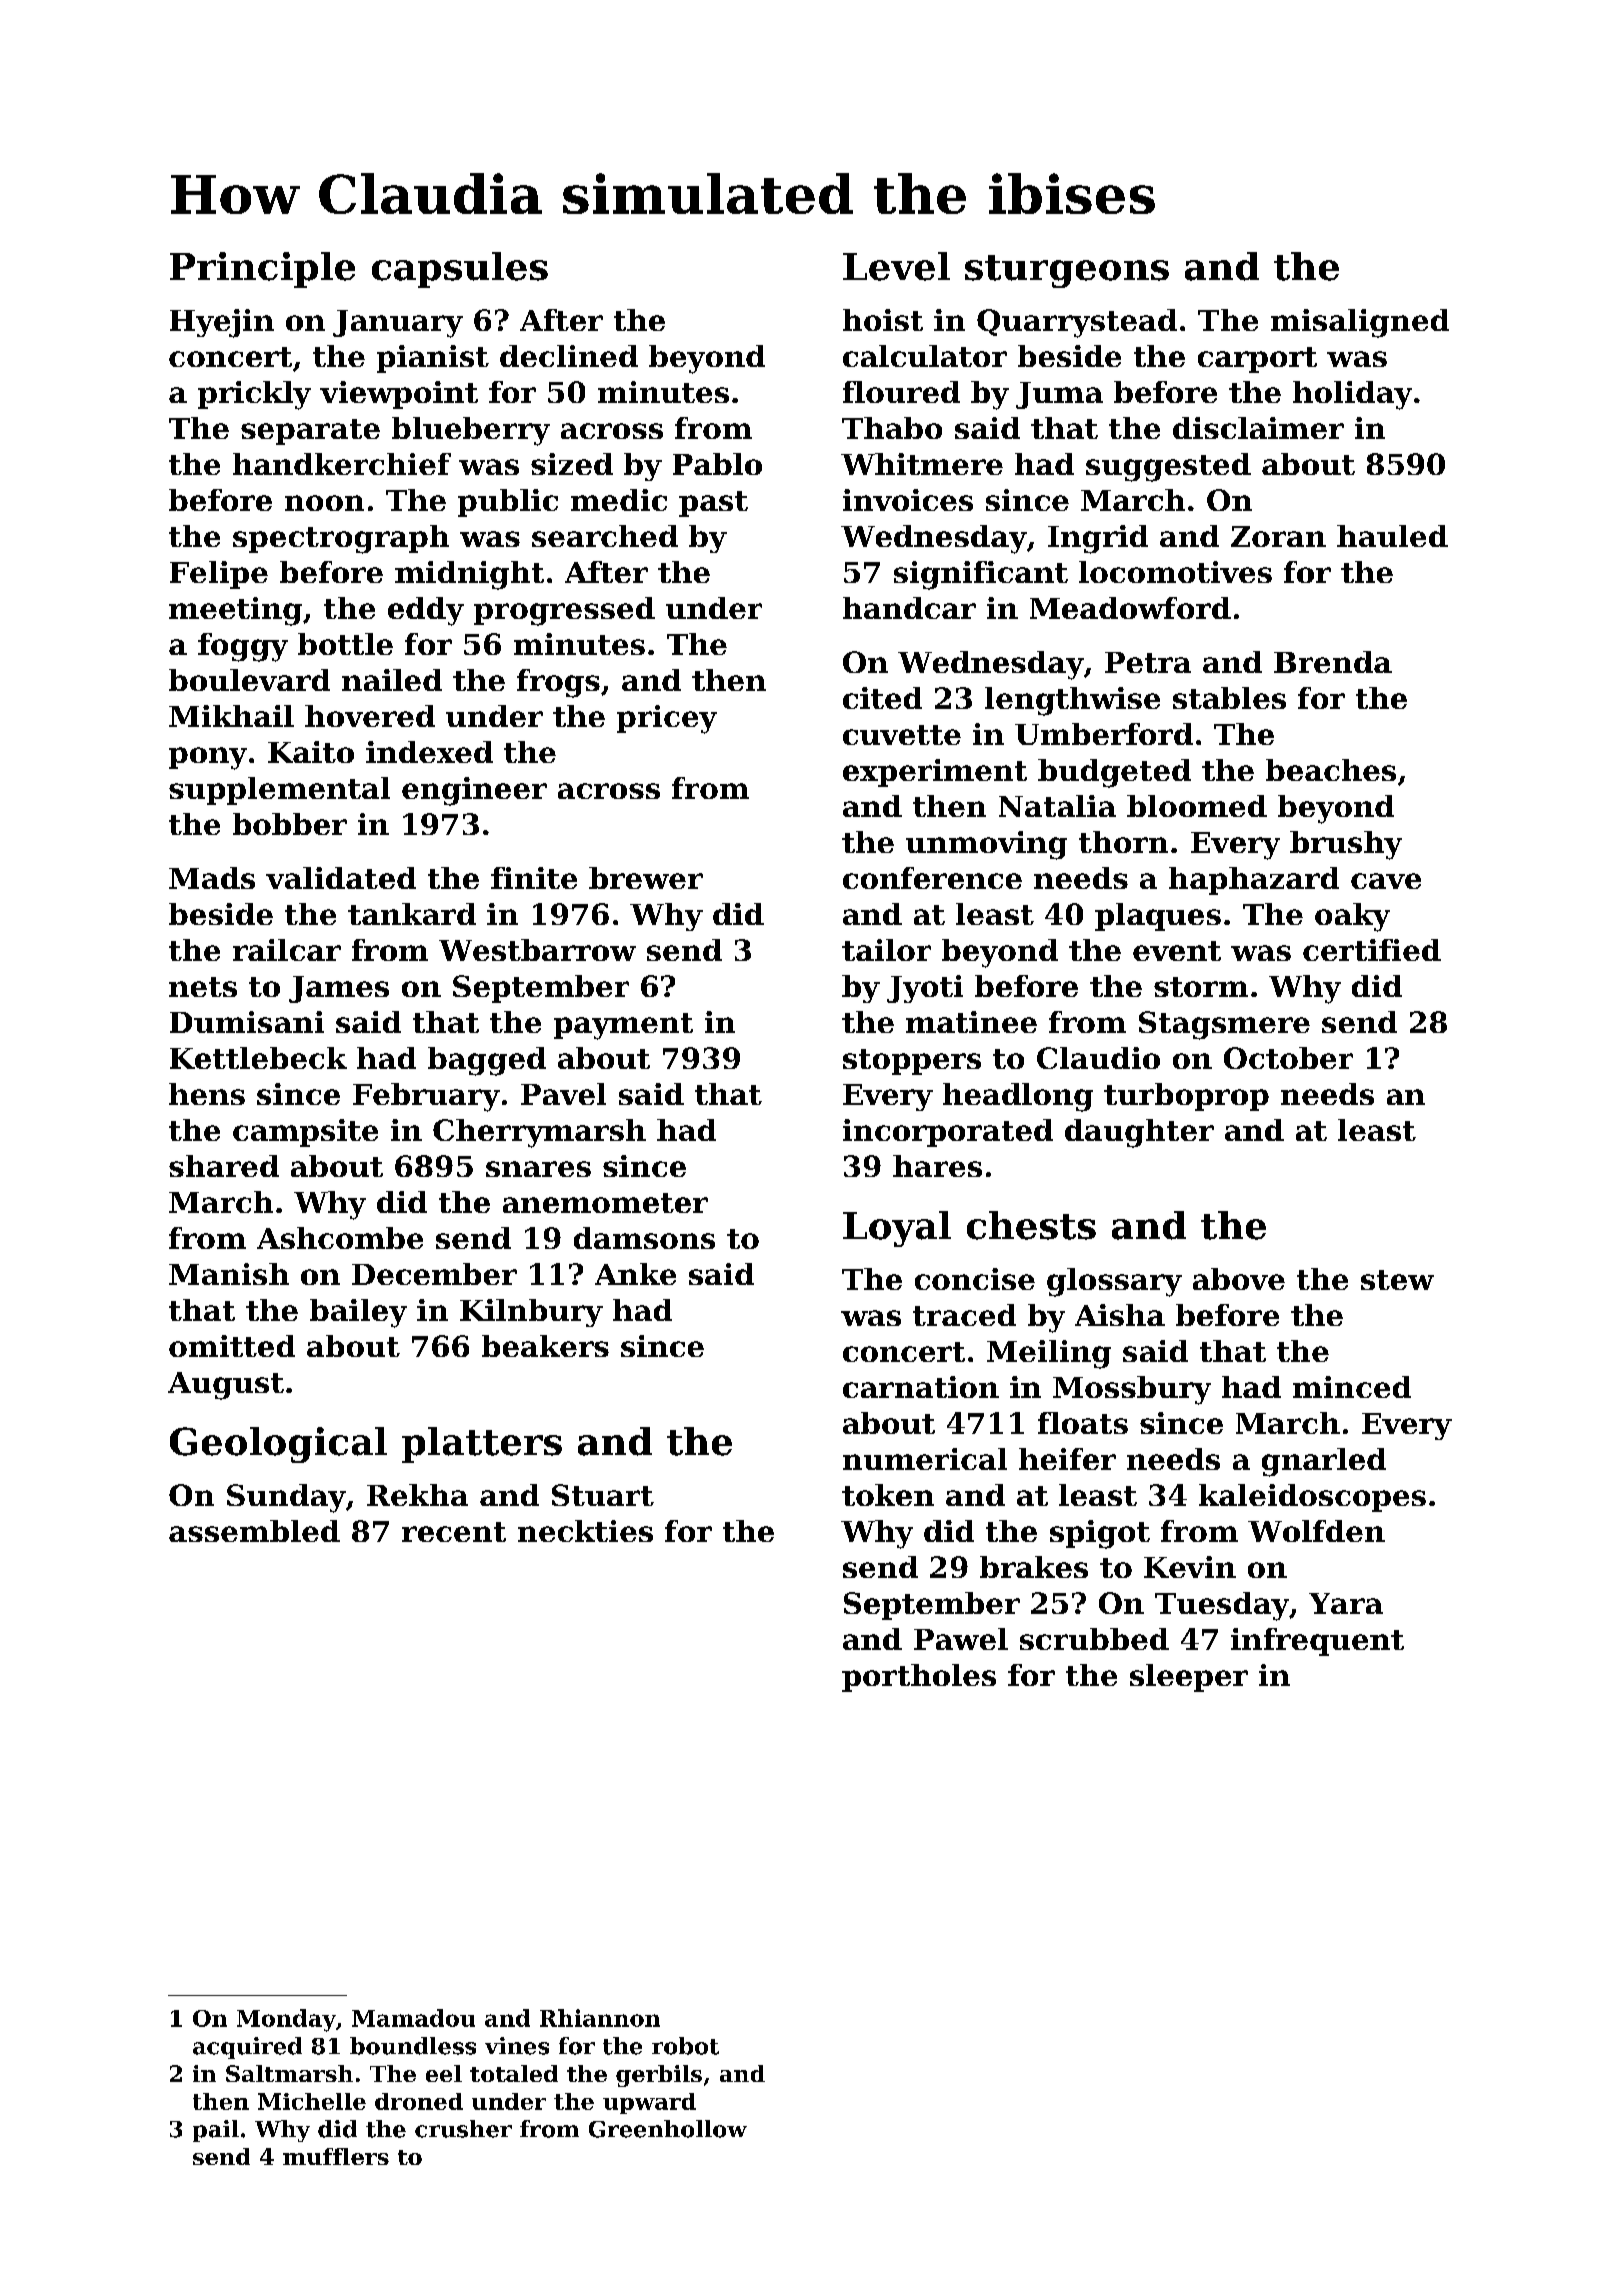  Describe the element at coordinates (569, 356) in the screenshot. I see `declined` at that location.
